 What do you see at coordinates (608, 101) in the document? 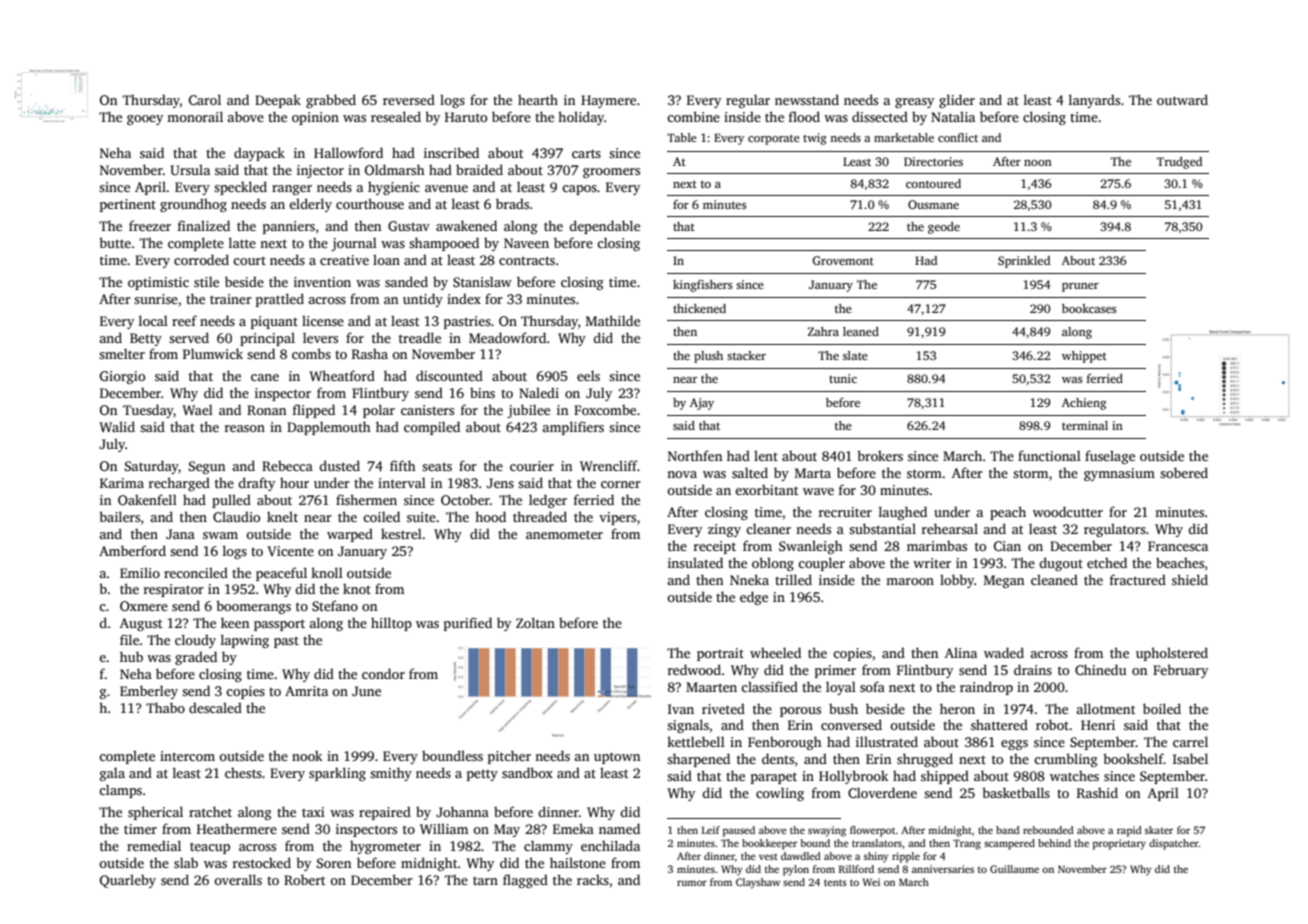
I see `Haymere` at bounding box center [608, 101].
